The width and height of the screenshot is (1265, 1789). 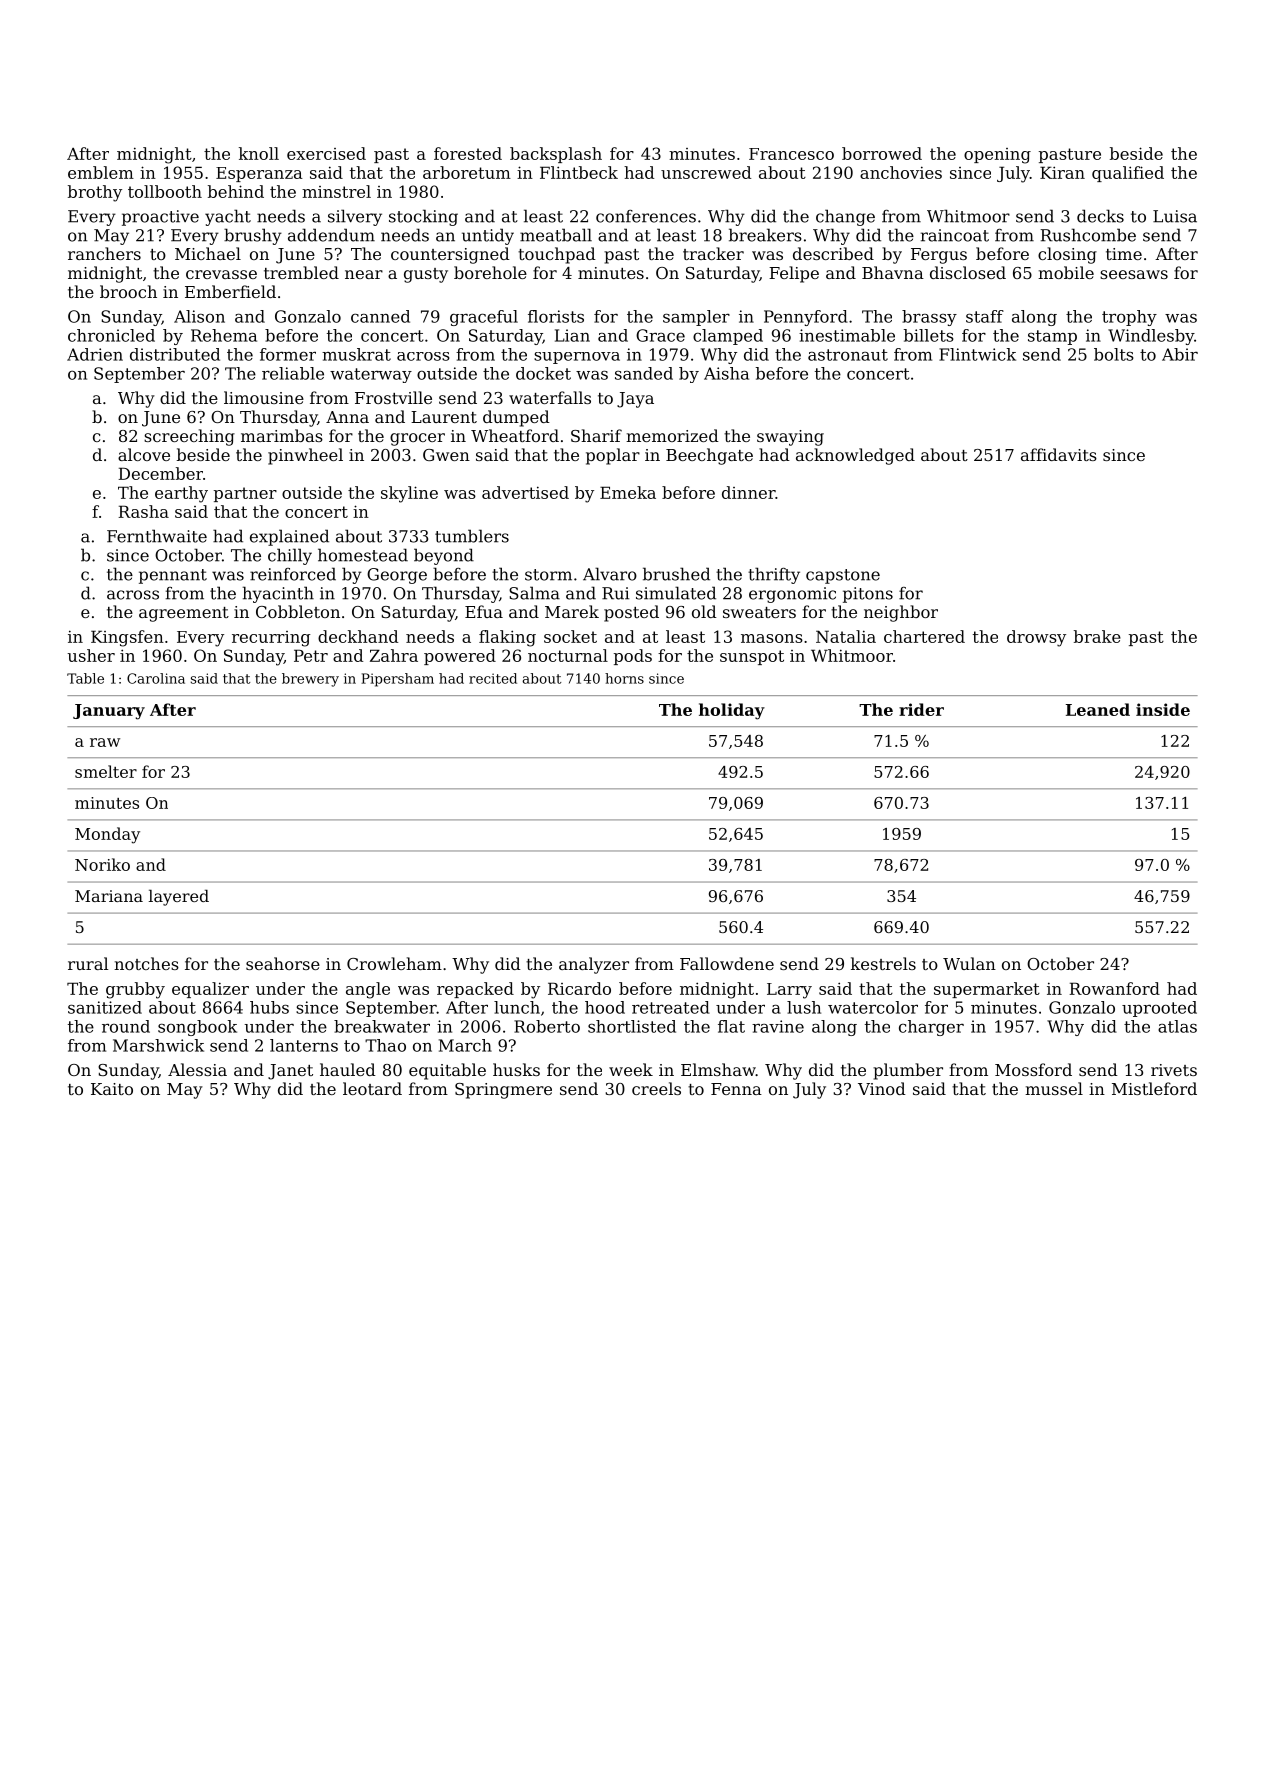 What do you see at coordinates (472, 536) in the screenshot?
I see `tumblers` at bounding box center [472, 536].
